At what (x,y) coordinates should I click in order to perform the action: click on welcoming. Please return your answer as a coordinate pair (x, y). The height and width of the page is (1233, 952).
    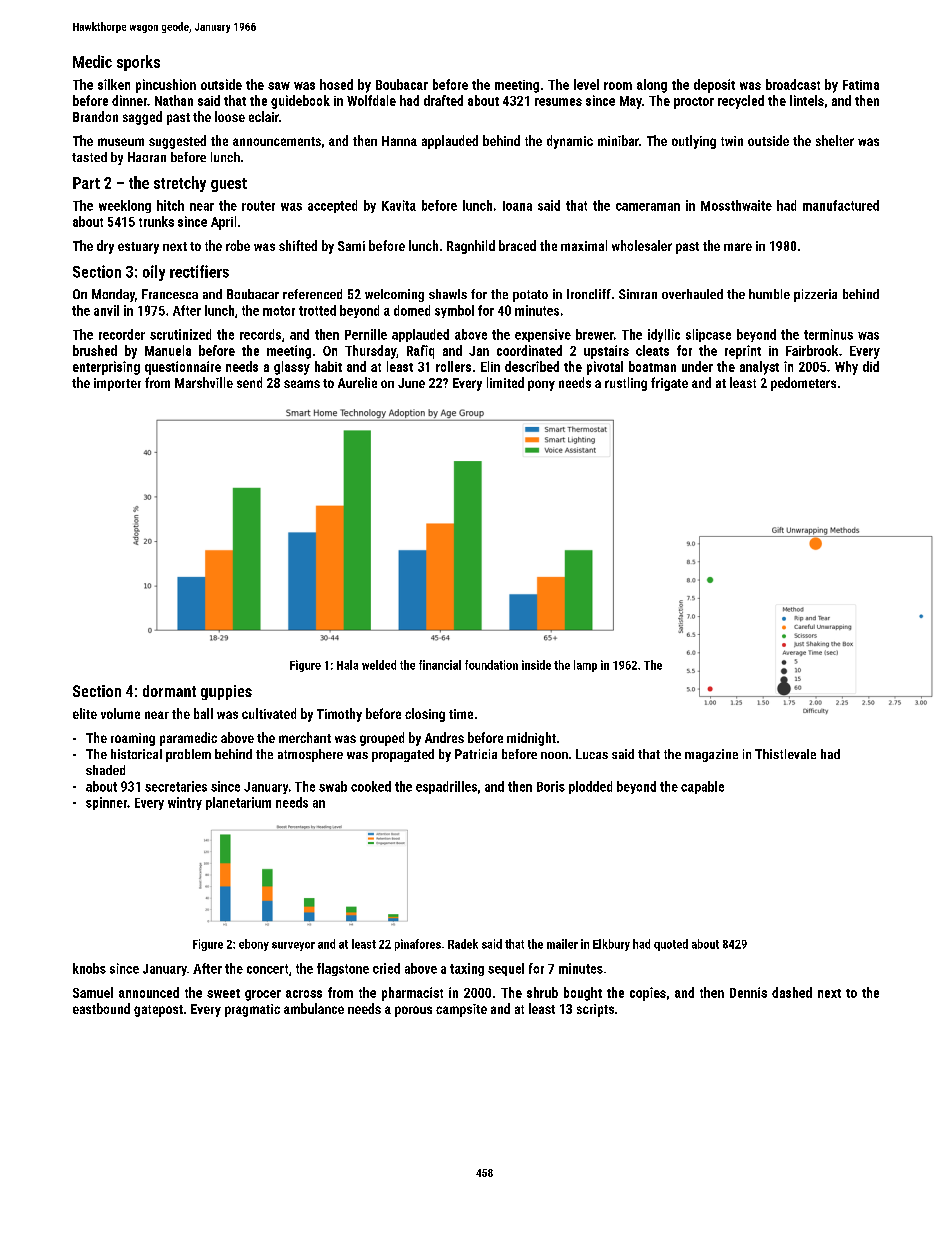
    Looking at the image, I should click on (394, 295).
